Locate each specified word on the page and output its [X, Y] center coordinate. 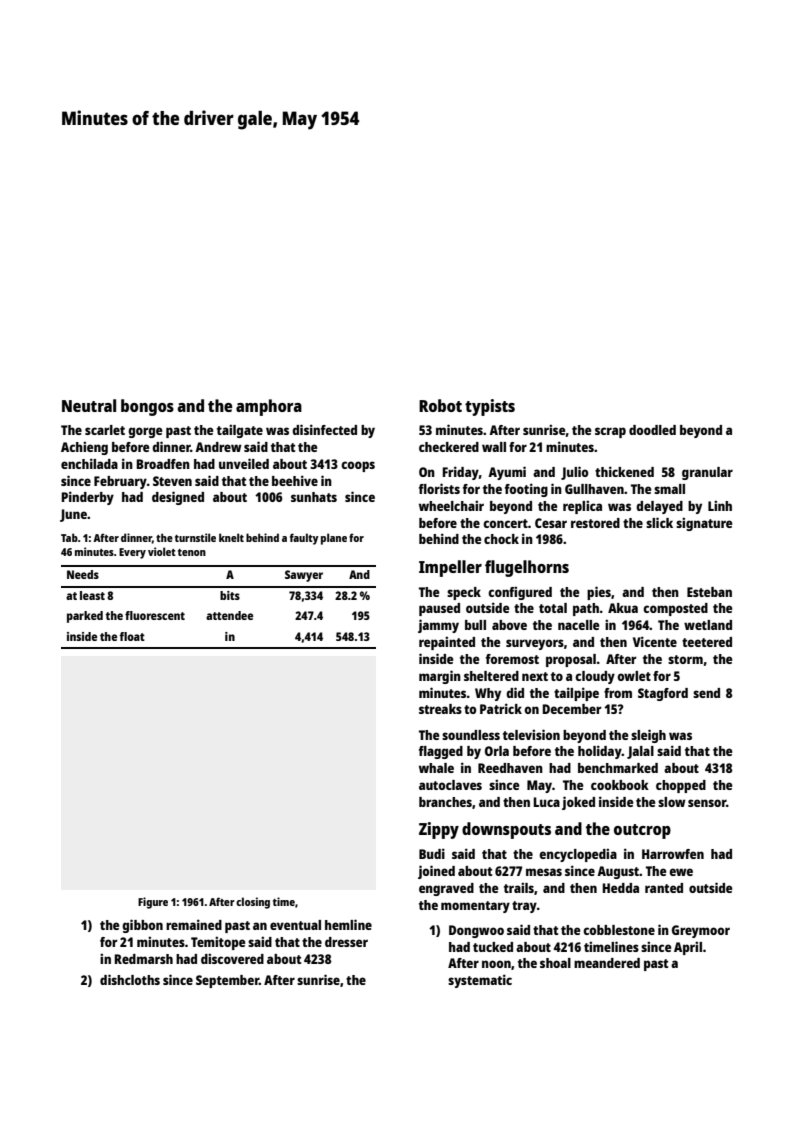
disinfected [324, 429]
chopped [681, 786]
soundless [471, 735]
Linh [720, 505]
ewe [681, 872]
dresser [346, 942]
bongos [147, 407]
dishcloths [130, 979]
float [132, 636]
